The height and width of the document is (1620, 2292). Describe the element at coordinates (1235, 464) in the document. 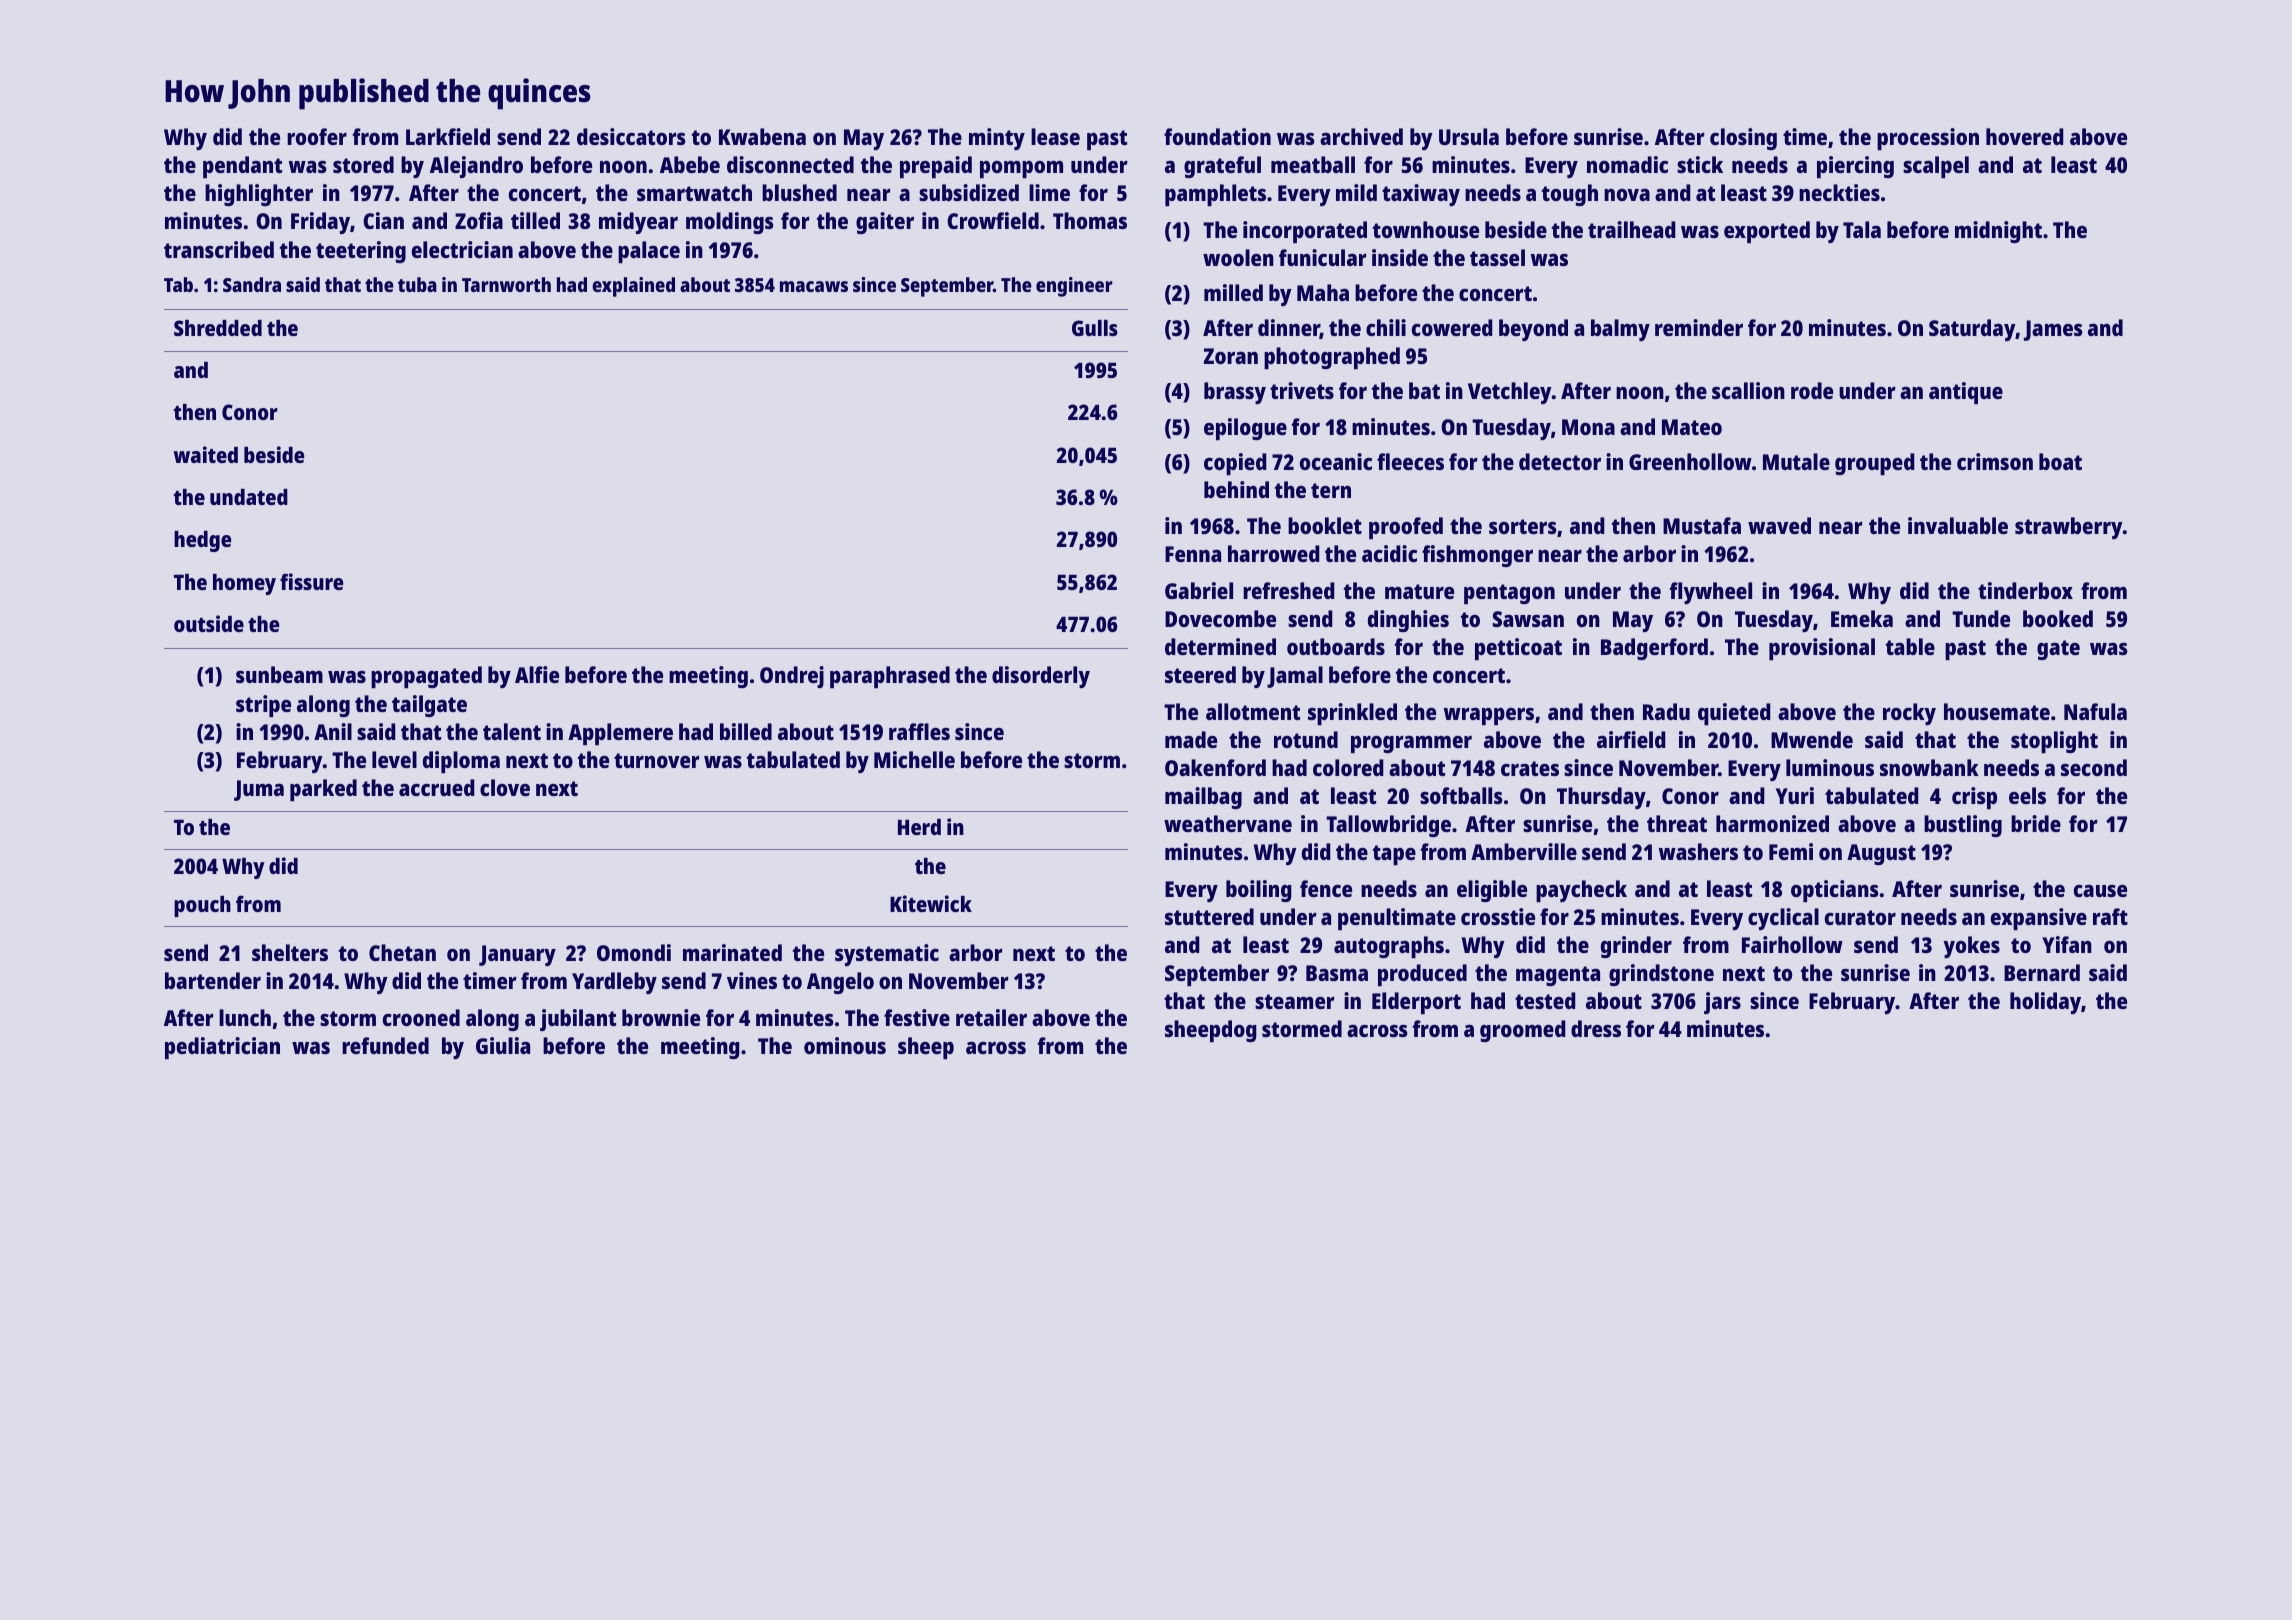

I see `copied` at that location.
